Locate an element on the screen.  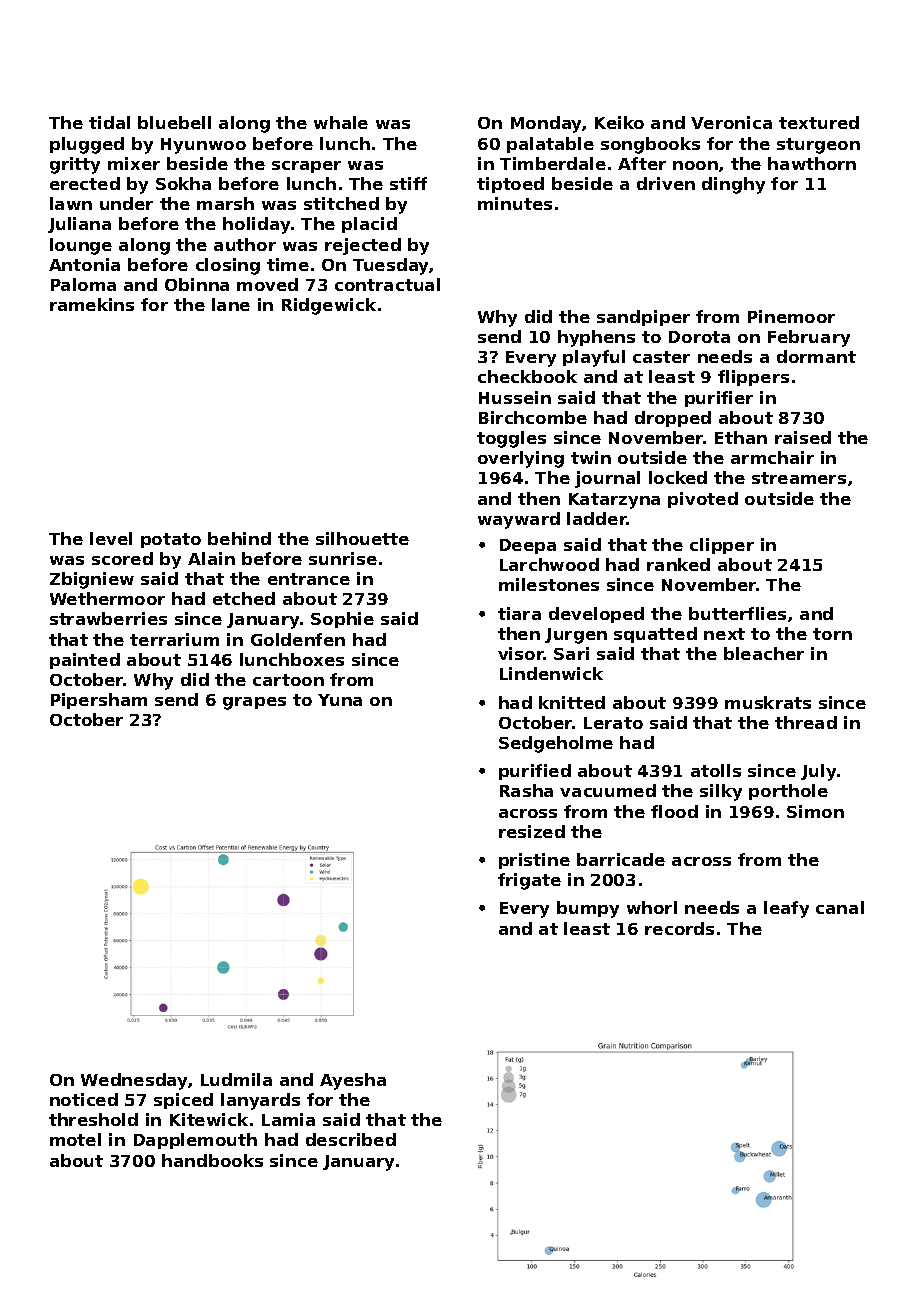
tidal is located at coordinates (109, 122).
